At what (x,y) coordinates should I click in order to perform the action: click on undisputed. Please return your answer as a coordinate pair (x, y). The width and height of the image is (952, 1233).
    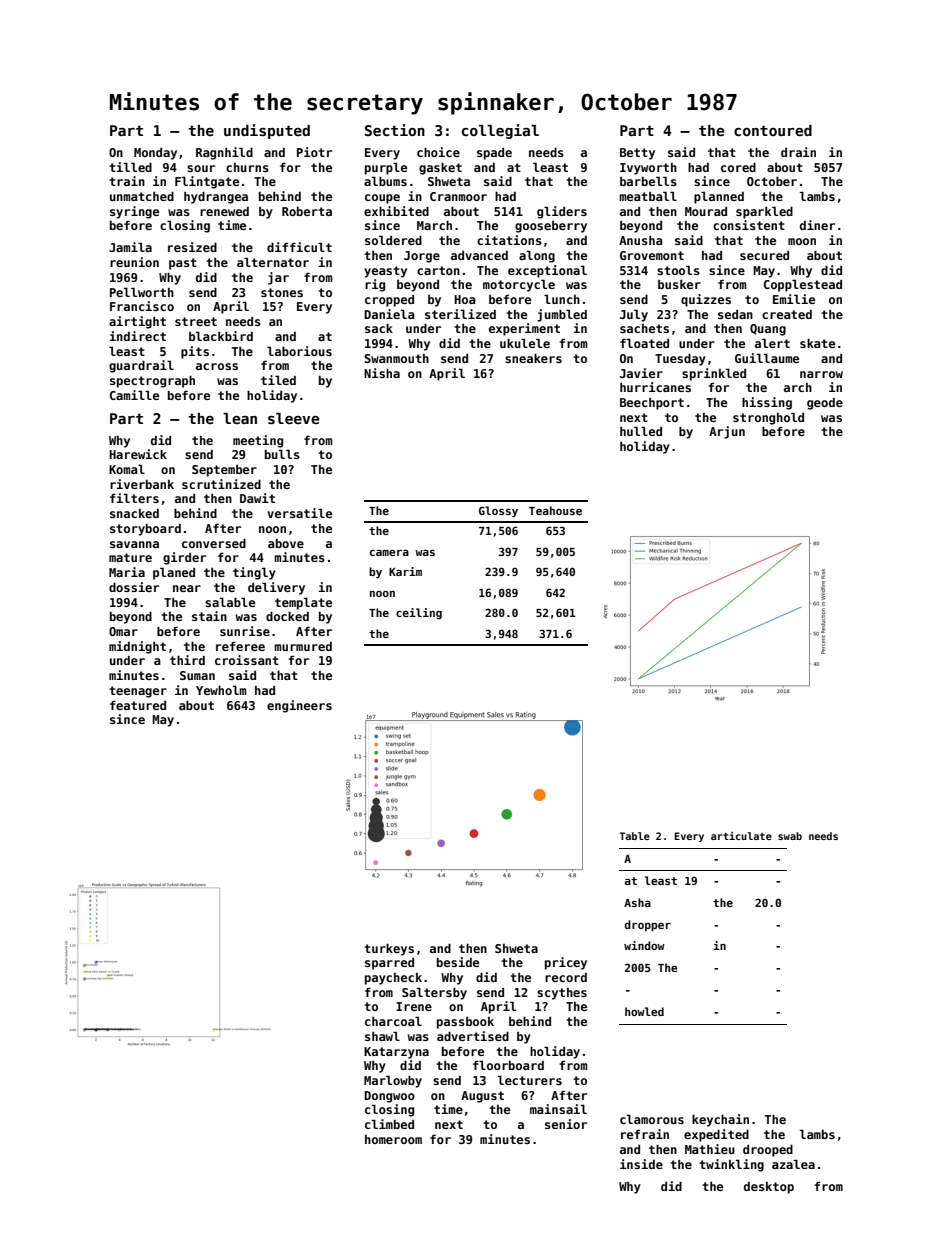
    Looking at the image, I should click on (267, 131).
